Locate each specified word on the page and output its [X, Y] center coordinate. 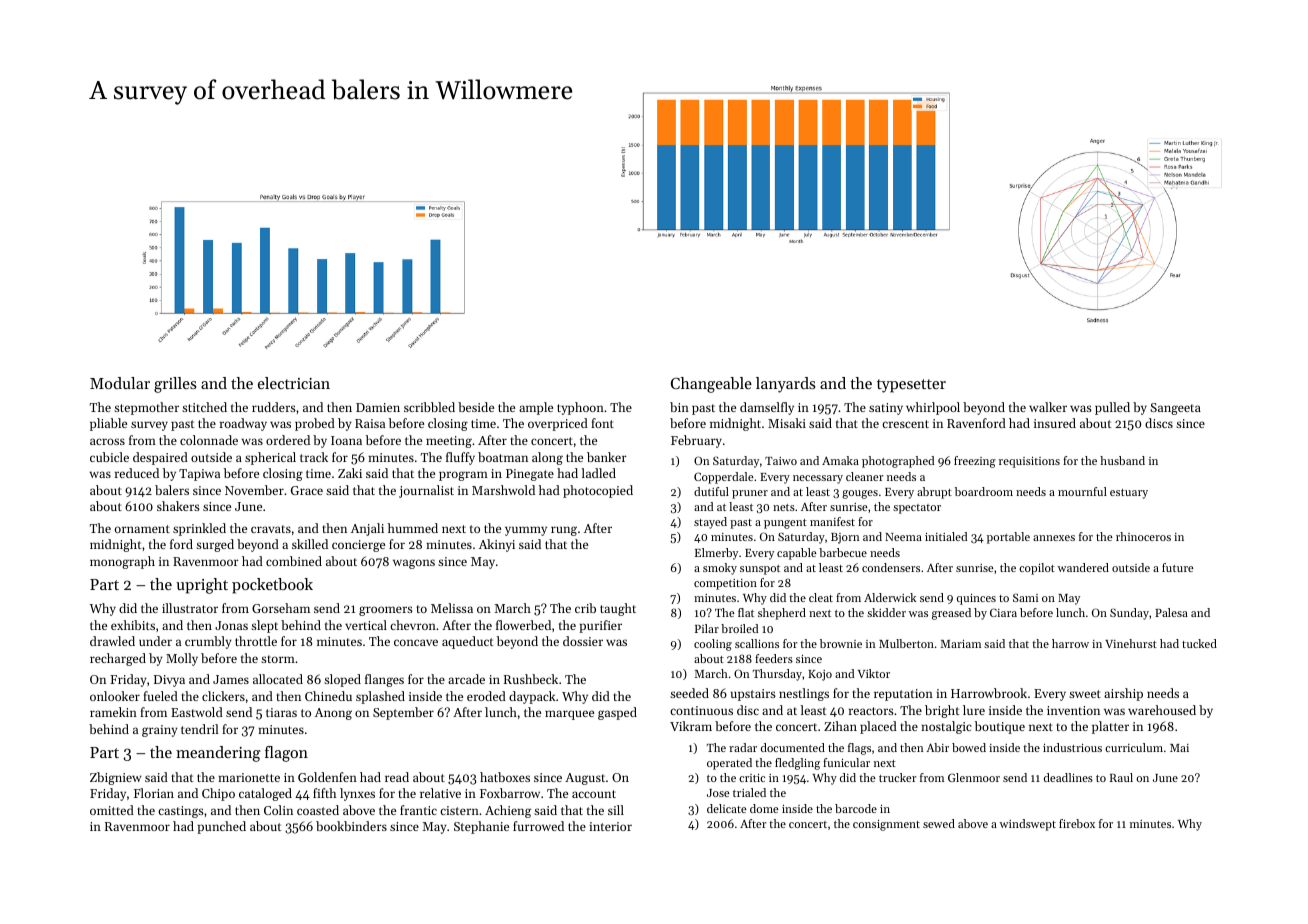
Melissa [452, 608]
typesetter [911, 386]
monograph [122, 562]
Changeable [711, 385]
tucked [1199, 643]
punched [221, 827]
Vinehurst [1131, 643]
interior [610, 826]
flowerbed [523, 625]
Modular [120, 383]
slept [264, 626]
